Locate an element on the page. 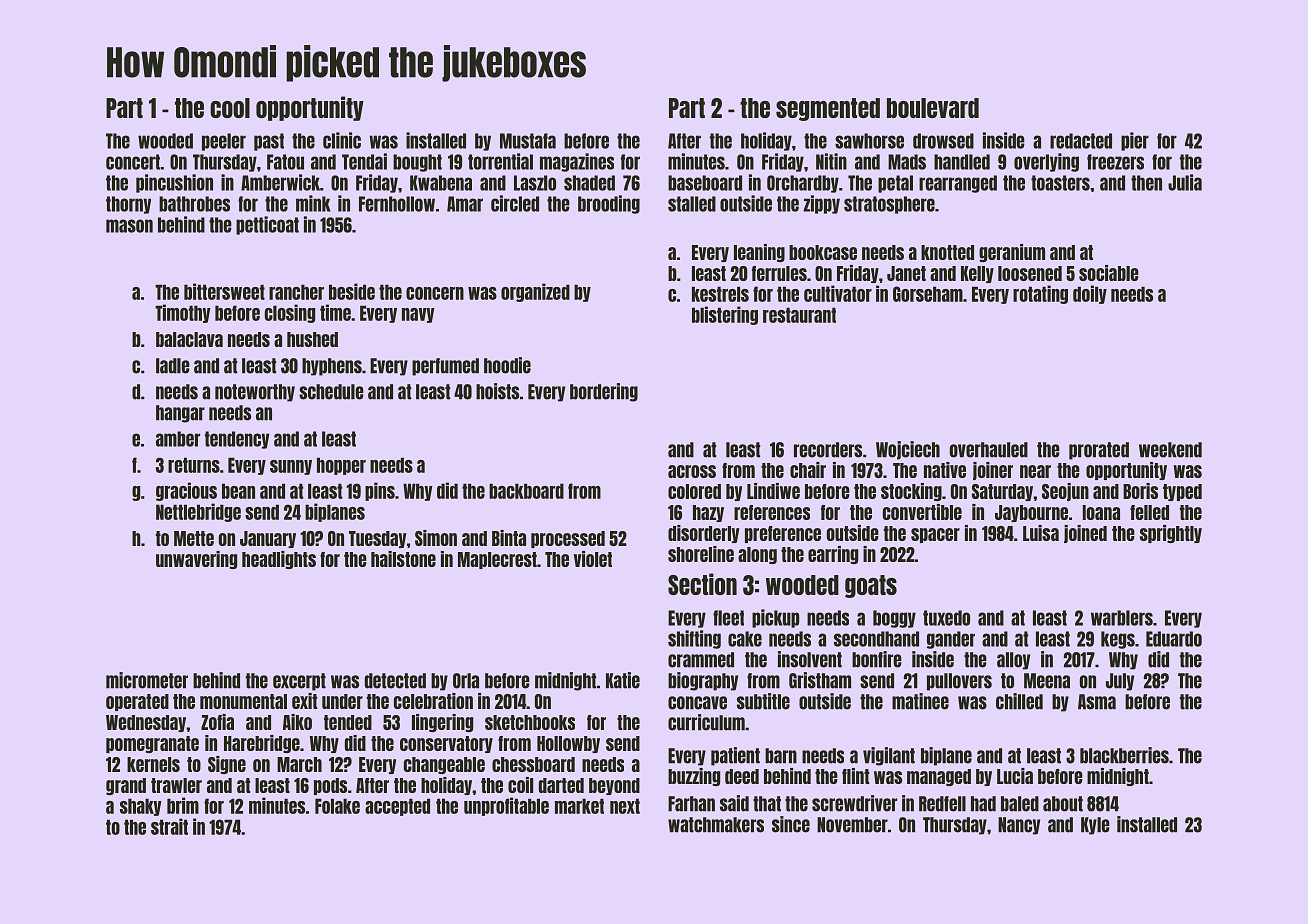 This page has width=1308, height=924. schedule is located at coordinates (331, 392).
